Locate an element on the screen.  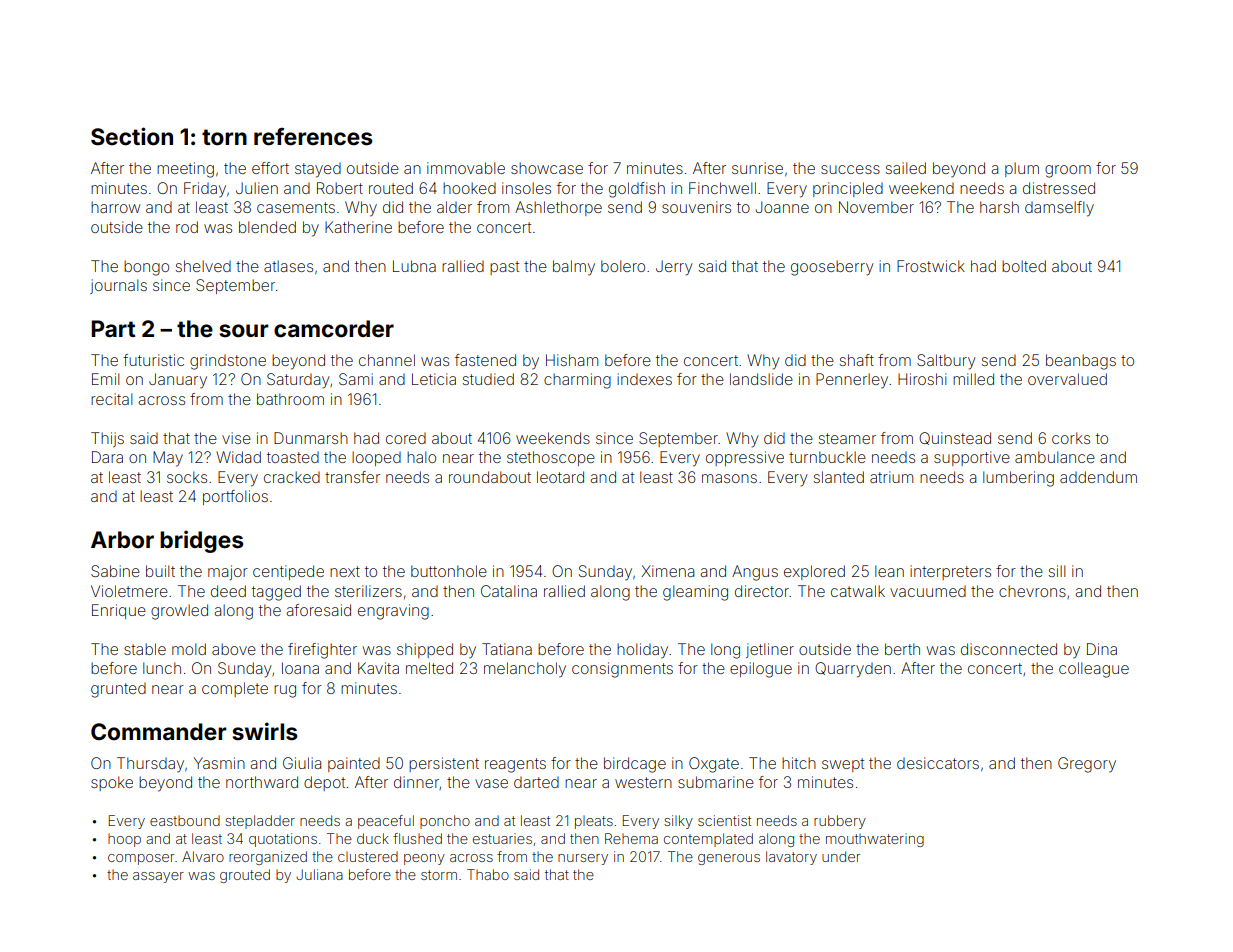
Section is located at coordinates (132, 136).
